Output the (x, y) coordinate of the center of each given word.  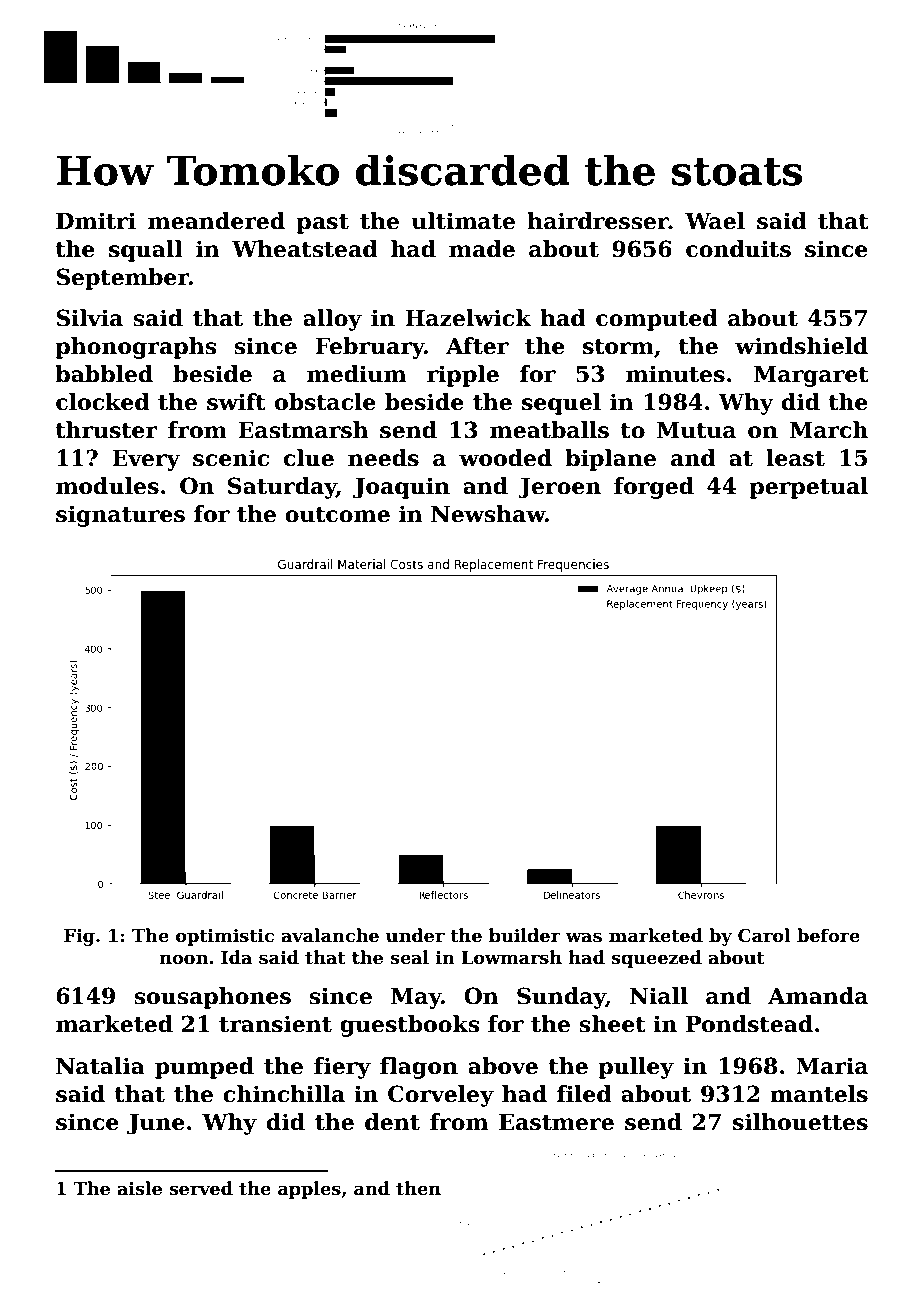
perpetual (808, 488)
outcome (337, 515)
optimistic (225, 937)
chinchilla (284, 1094)
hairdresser (598, 221)
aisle (139, 1188)
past (322, 224)
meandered (216, 221)
